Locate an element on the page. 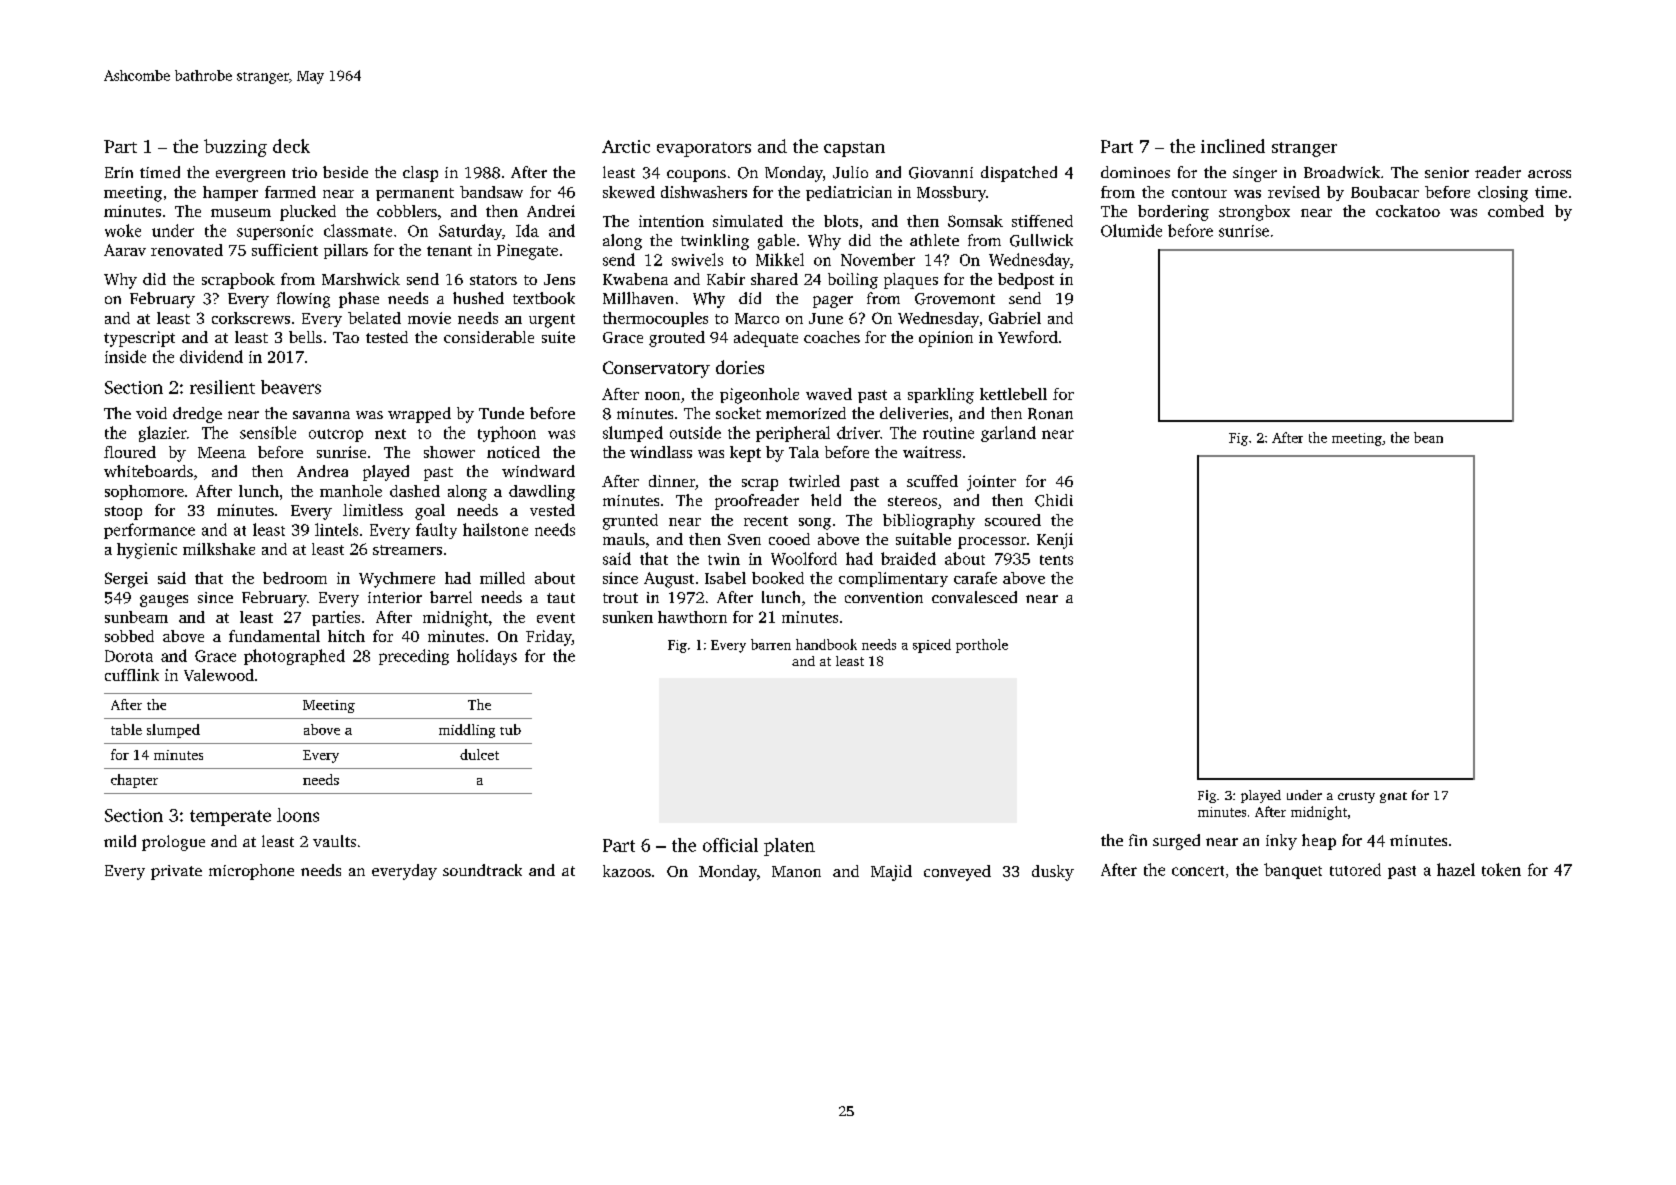 This page has height=1185, width=1676. inclined is located at coordinates (1233, 146).
